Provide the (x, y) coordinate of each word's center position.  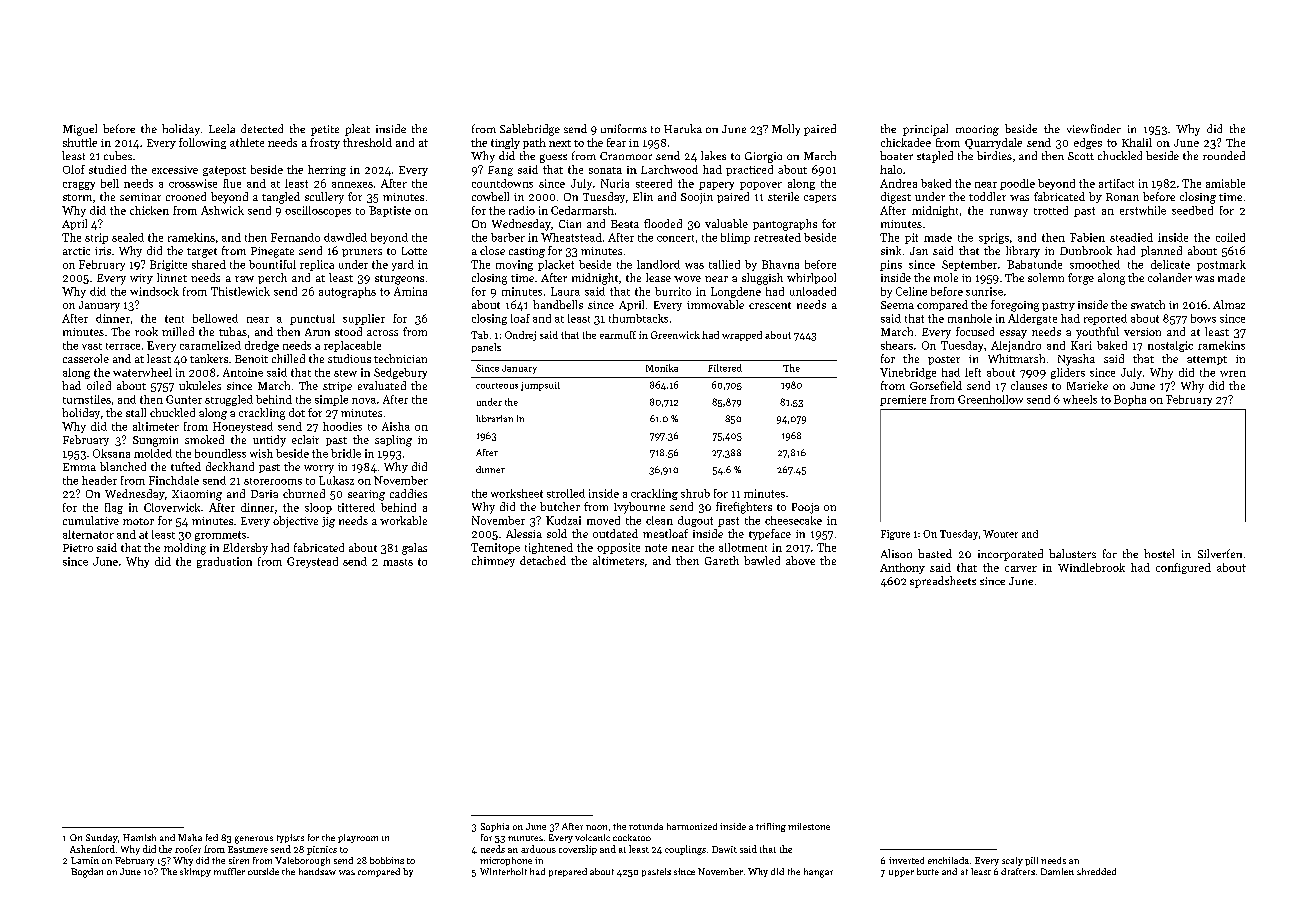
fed (212, 837)
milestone (809, 826)
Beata (625, 224)
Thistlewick (240, 291)
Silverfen (1220, 553)
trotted (1051, 210)
